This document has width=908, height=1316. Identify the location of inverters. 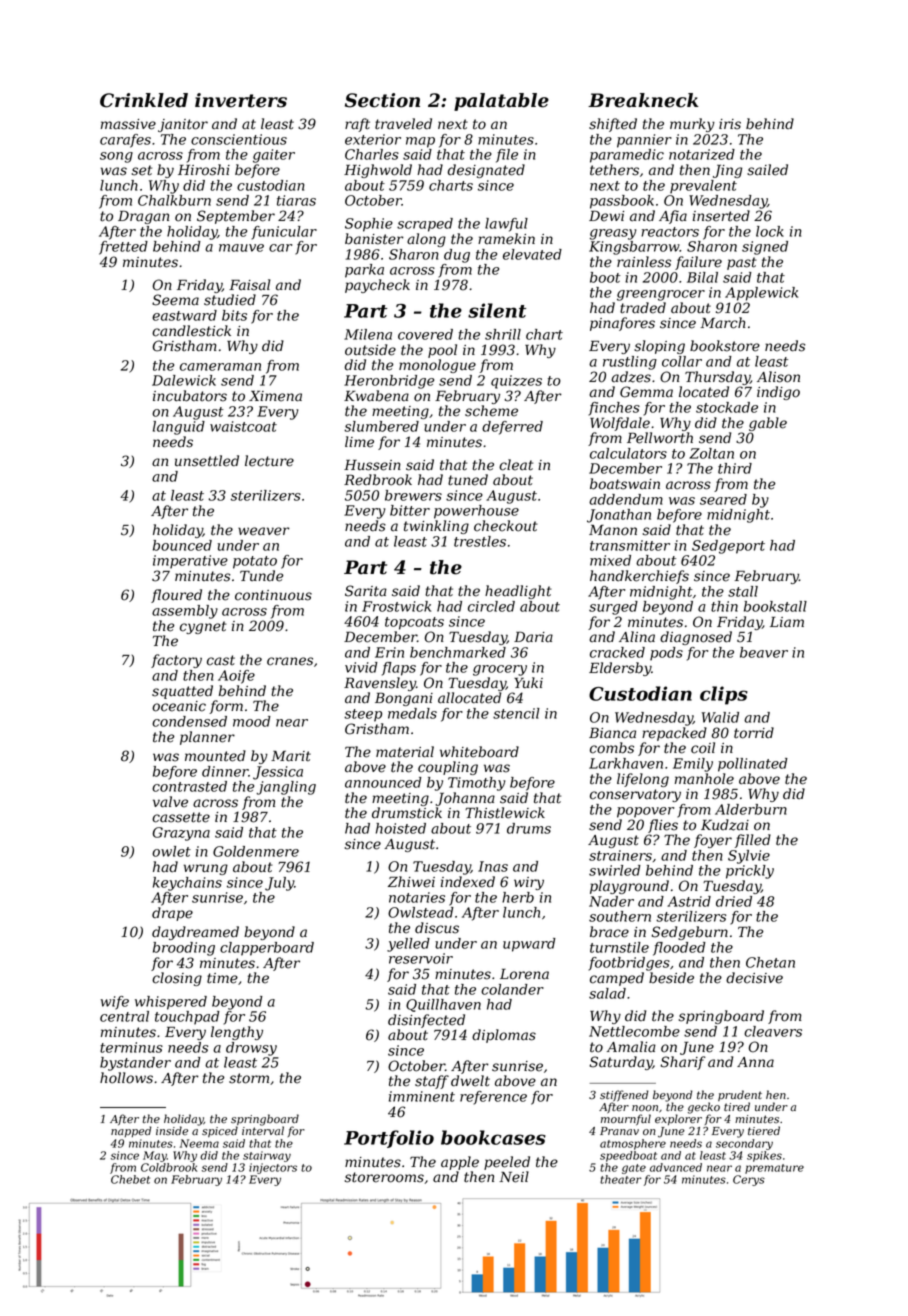
(241, 100).
